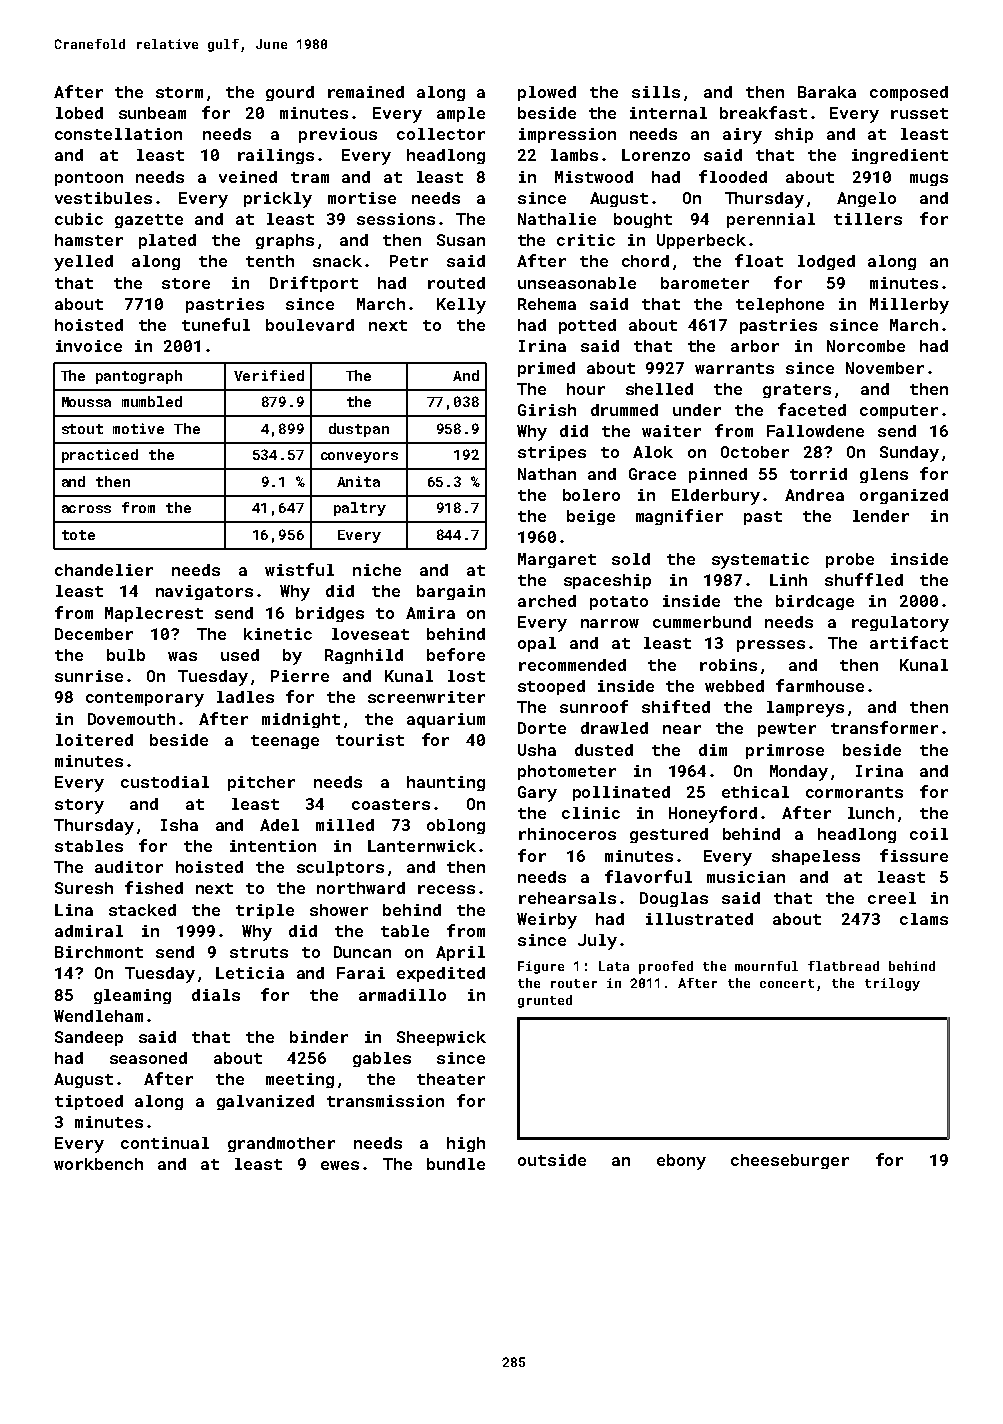  I want to click on grandmother, so click(281, 1144).
